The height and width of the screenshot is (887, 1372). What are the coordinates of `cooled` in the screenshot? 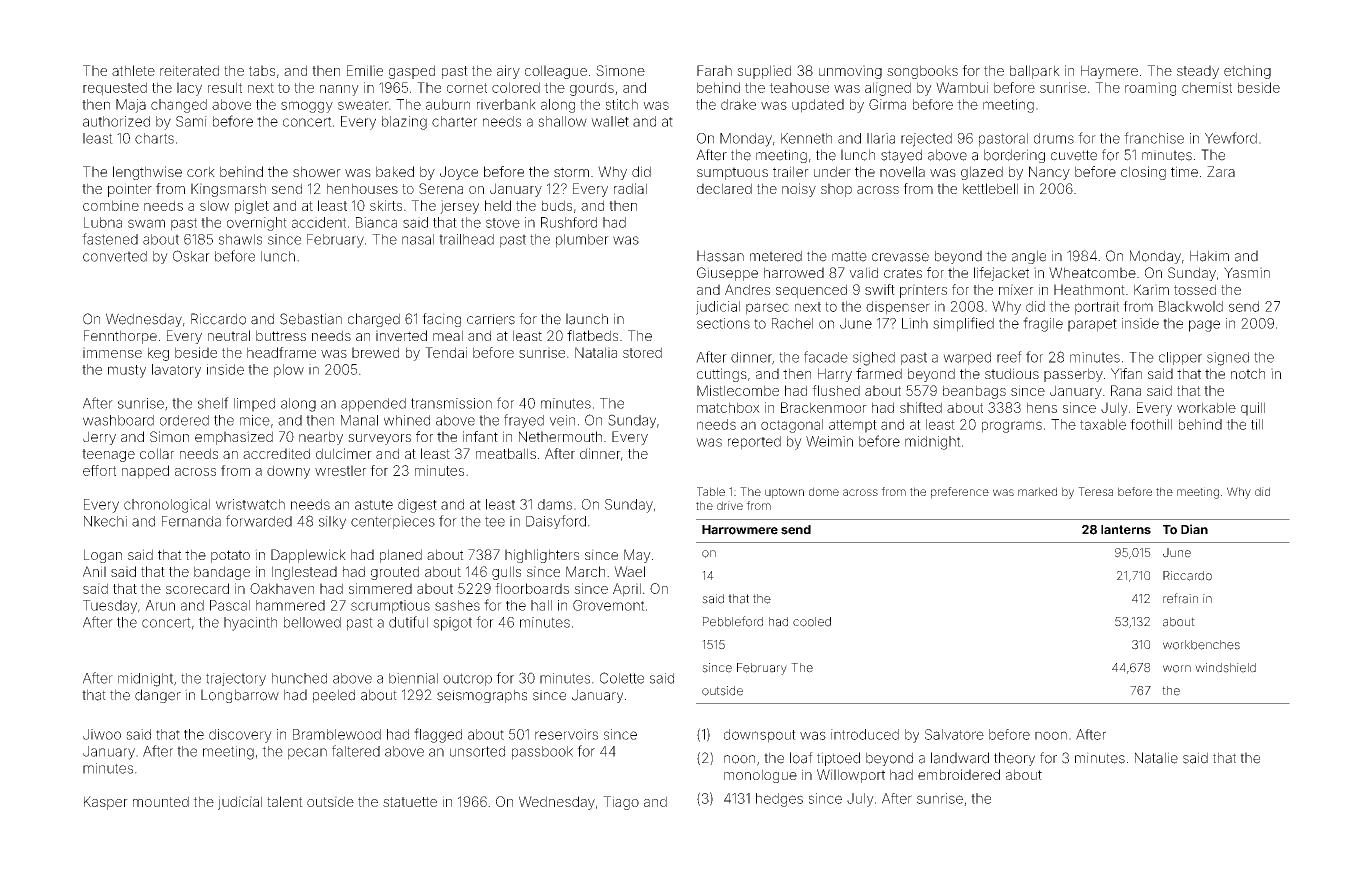 It's located at (812, 622).
